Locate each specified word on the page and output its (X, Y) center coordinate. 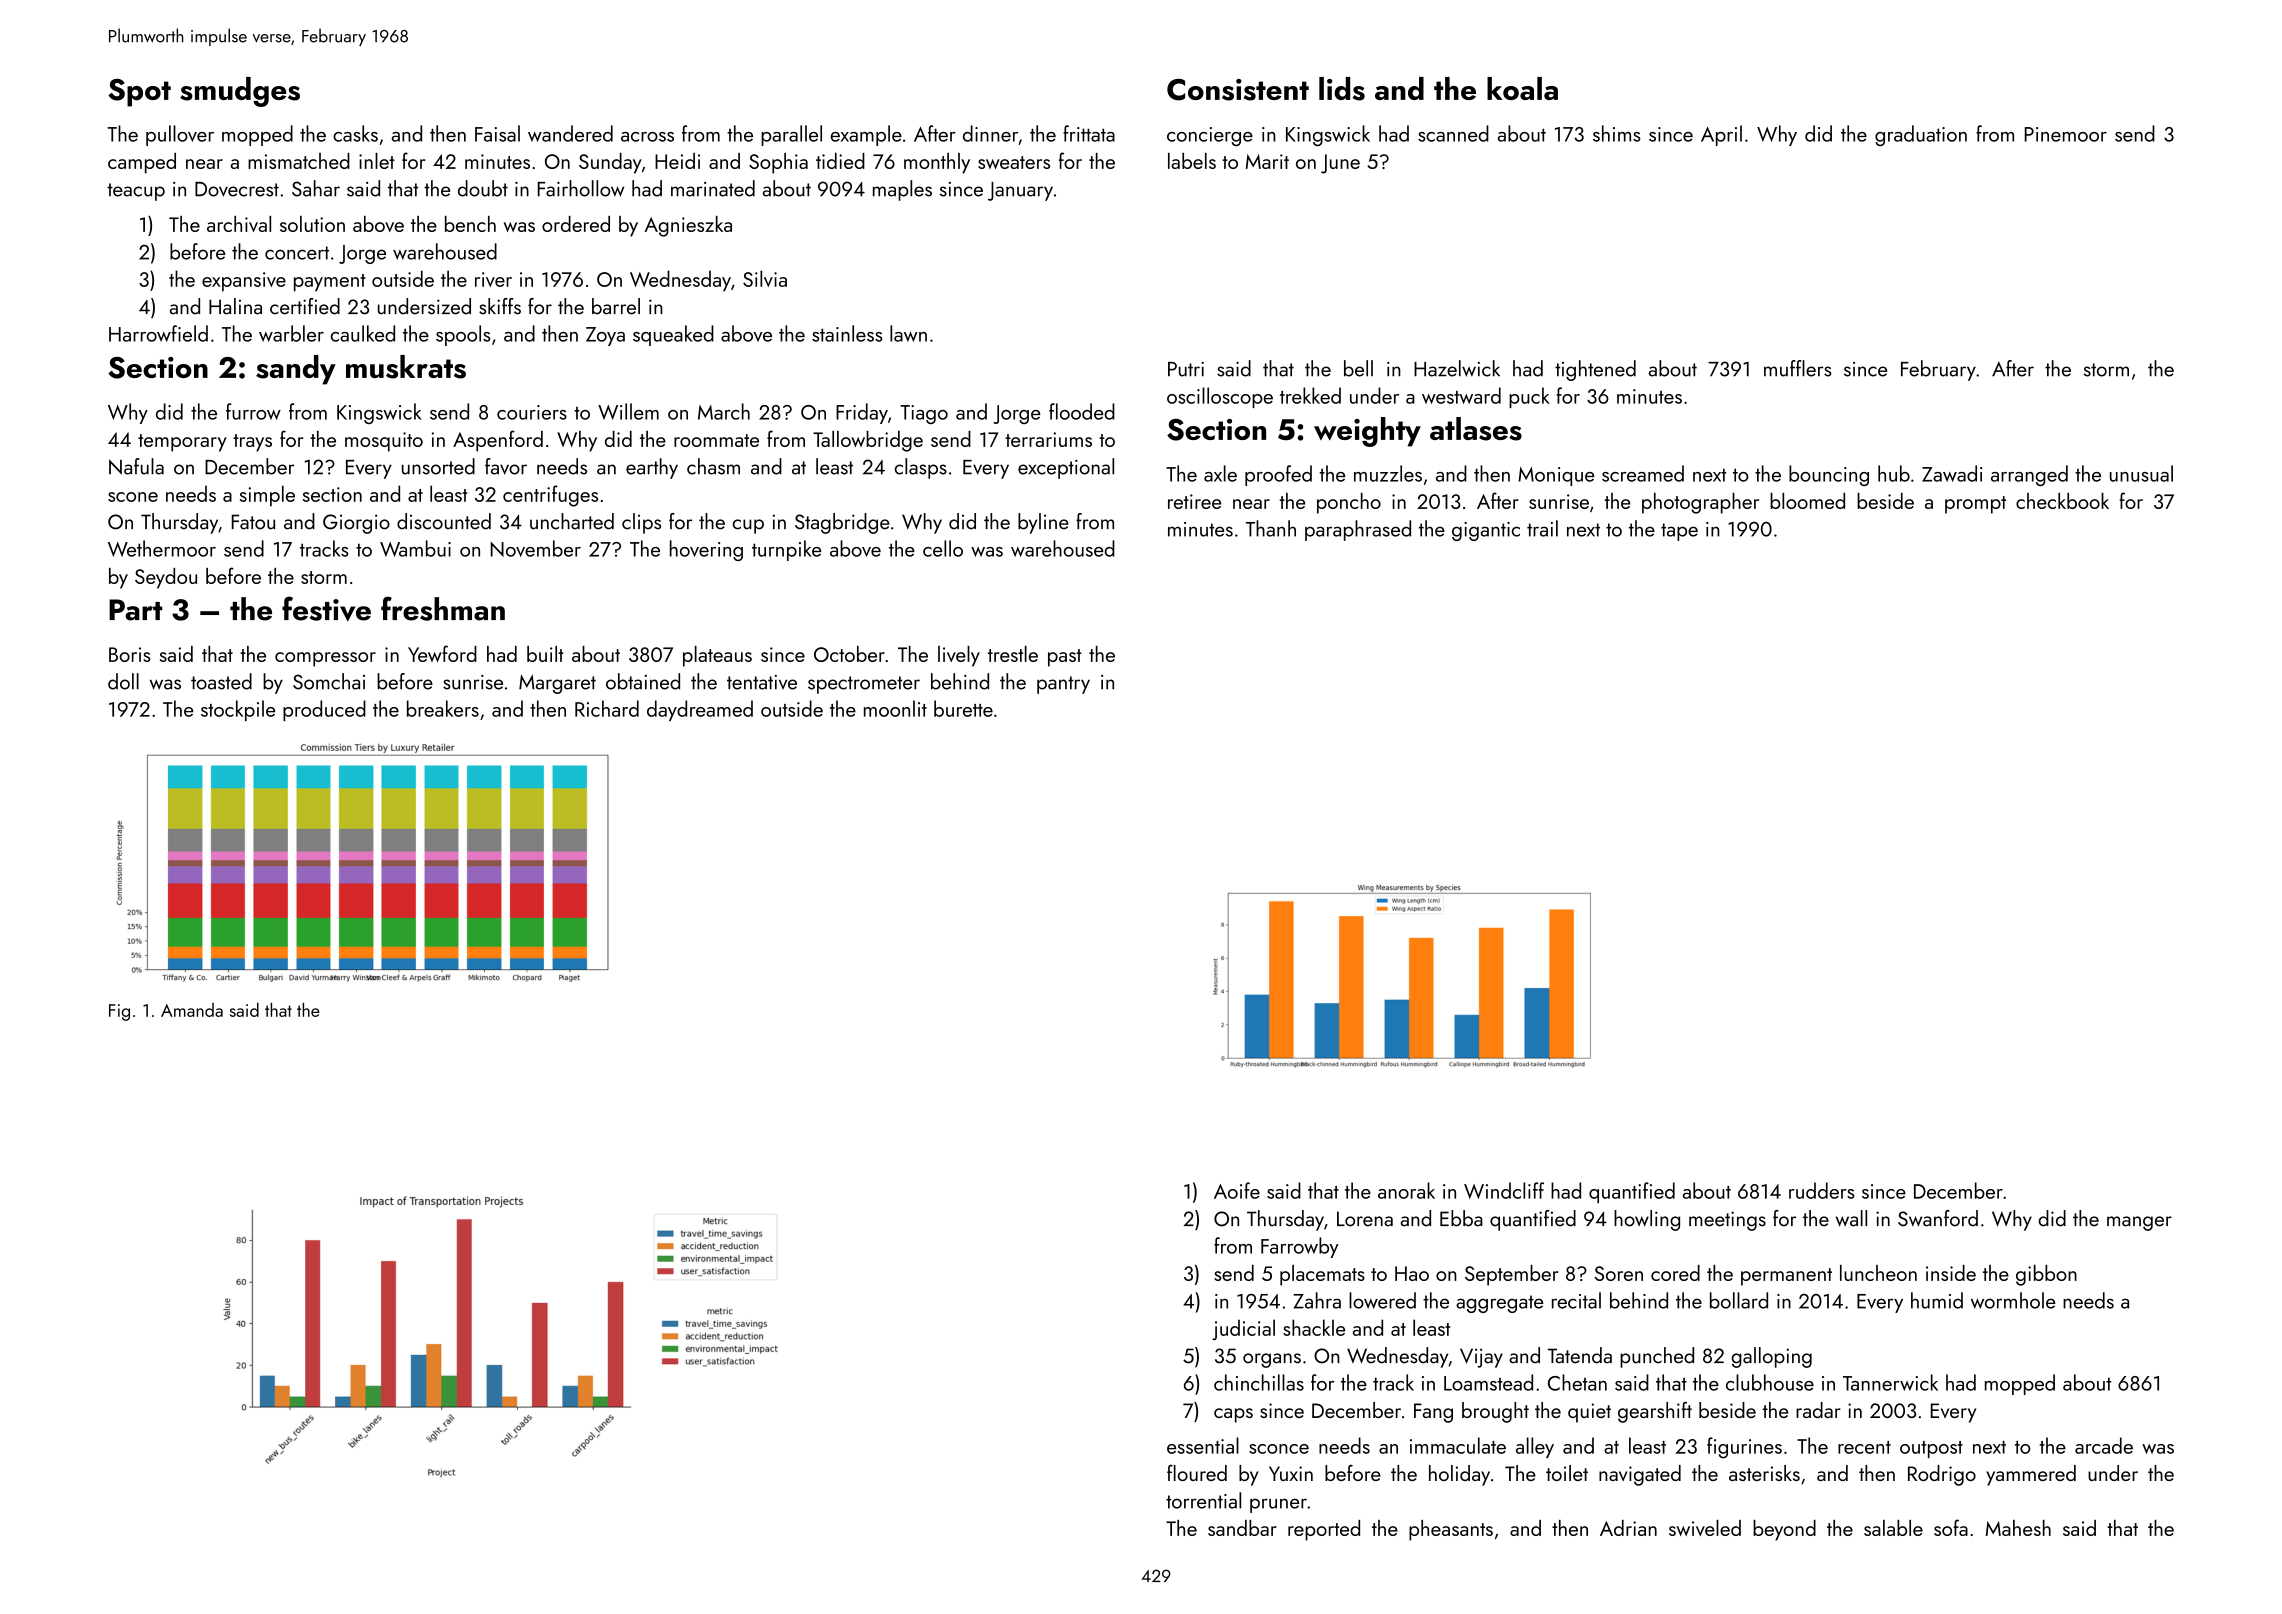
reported (1324, 1530)
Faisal (497, 133)
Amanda (192, 1010)
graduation (1921, 135)
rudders (1821, 1190)
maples (902, 190)
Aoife (1237, 1190)
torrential (1203, 1500)
